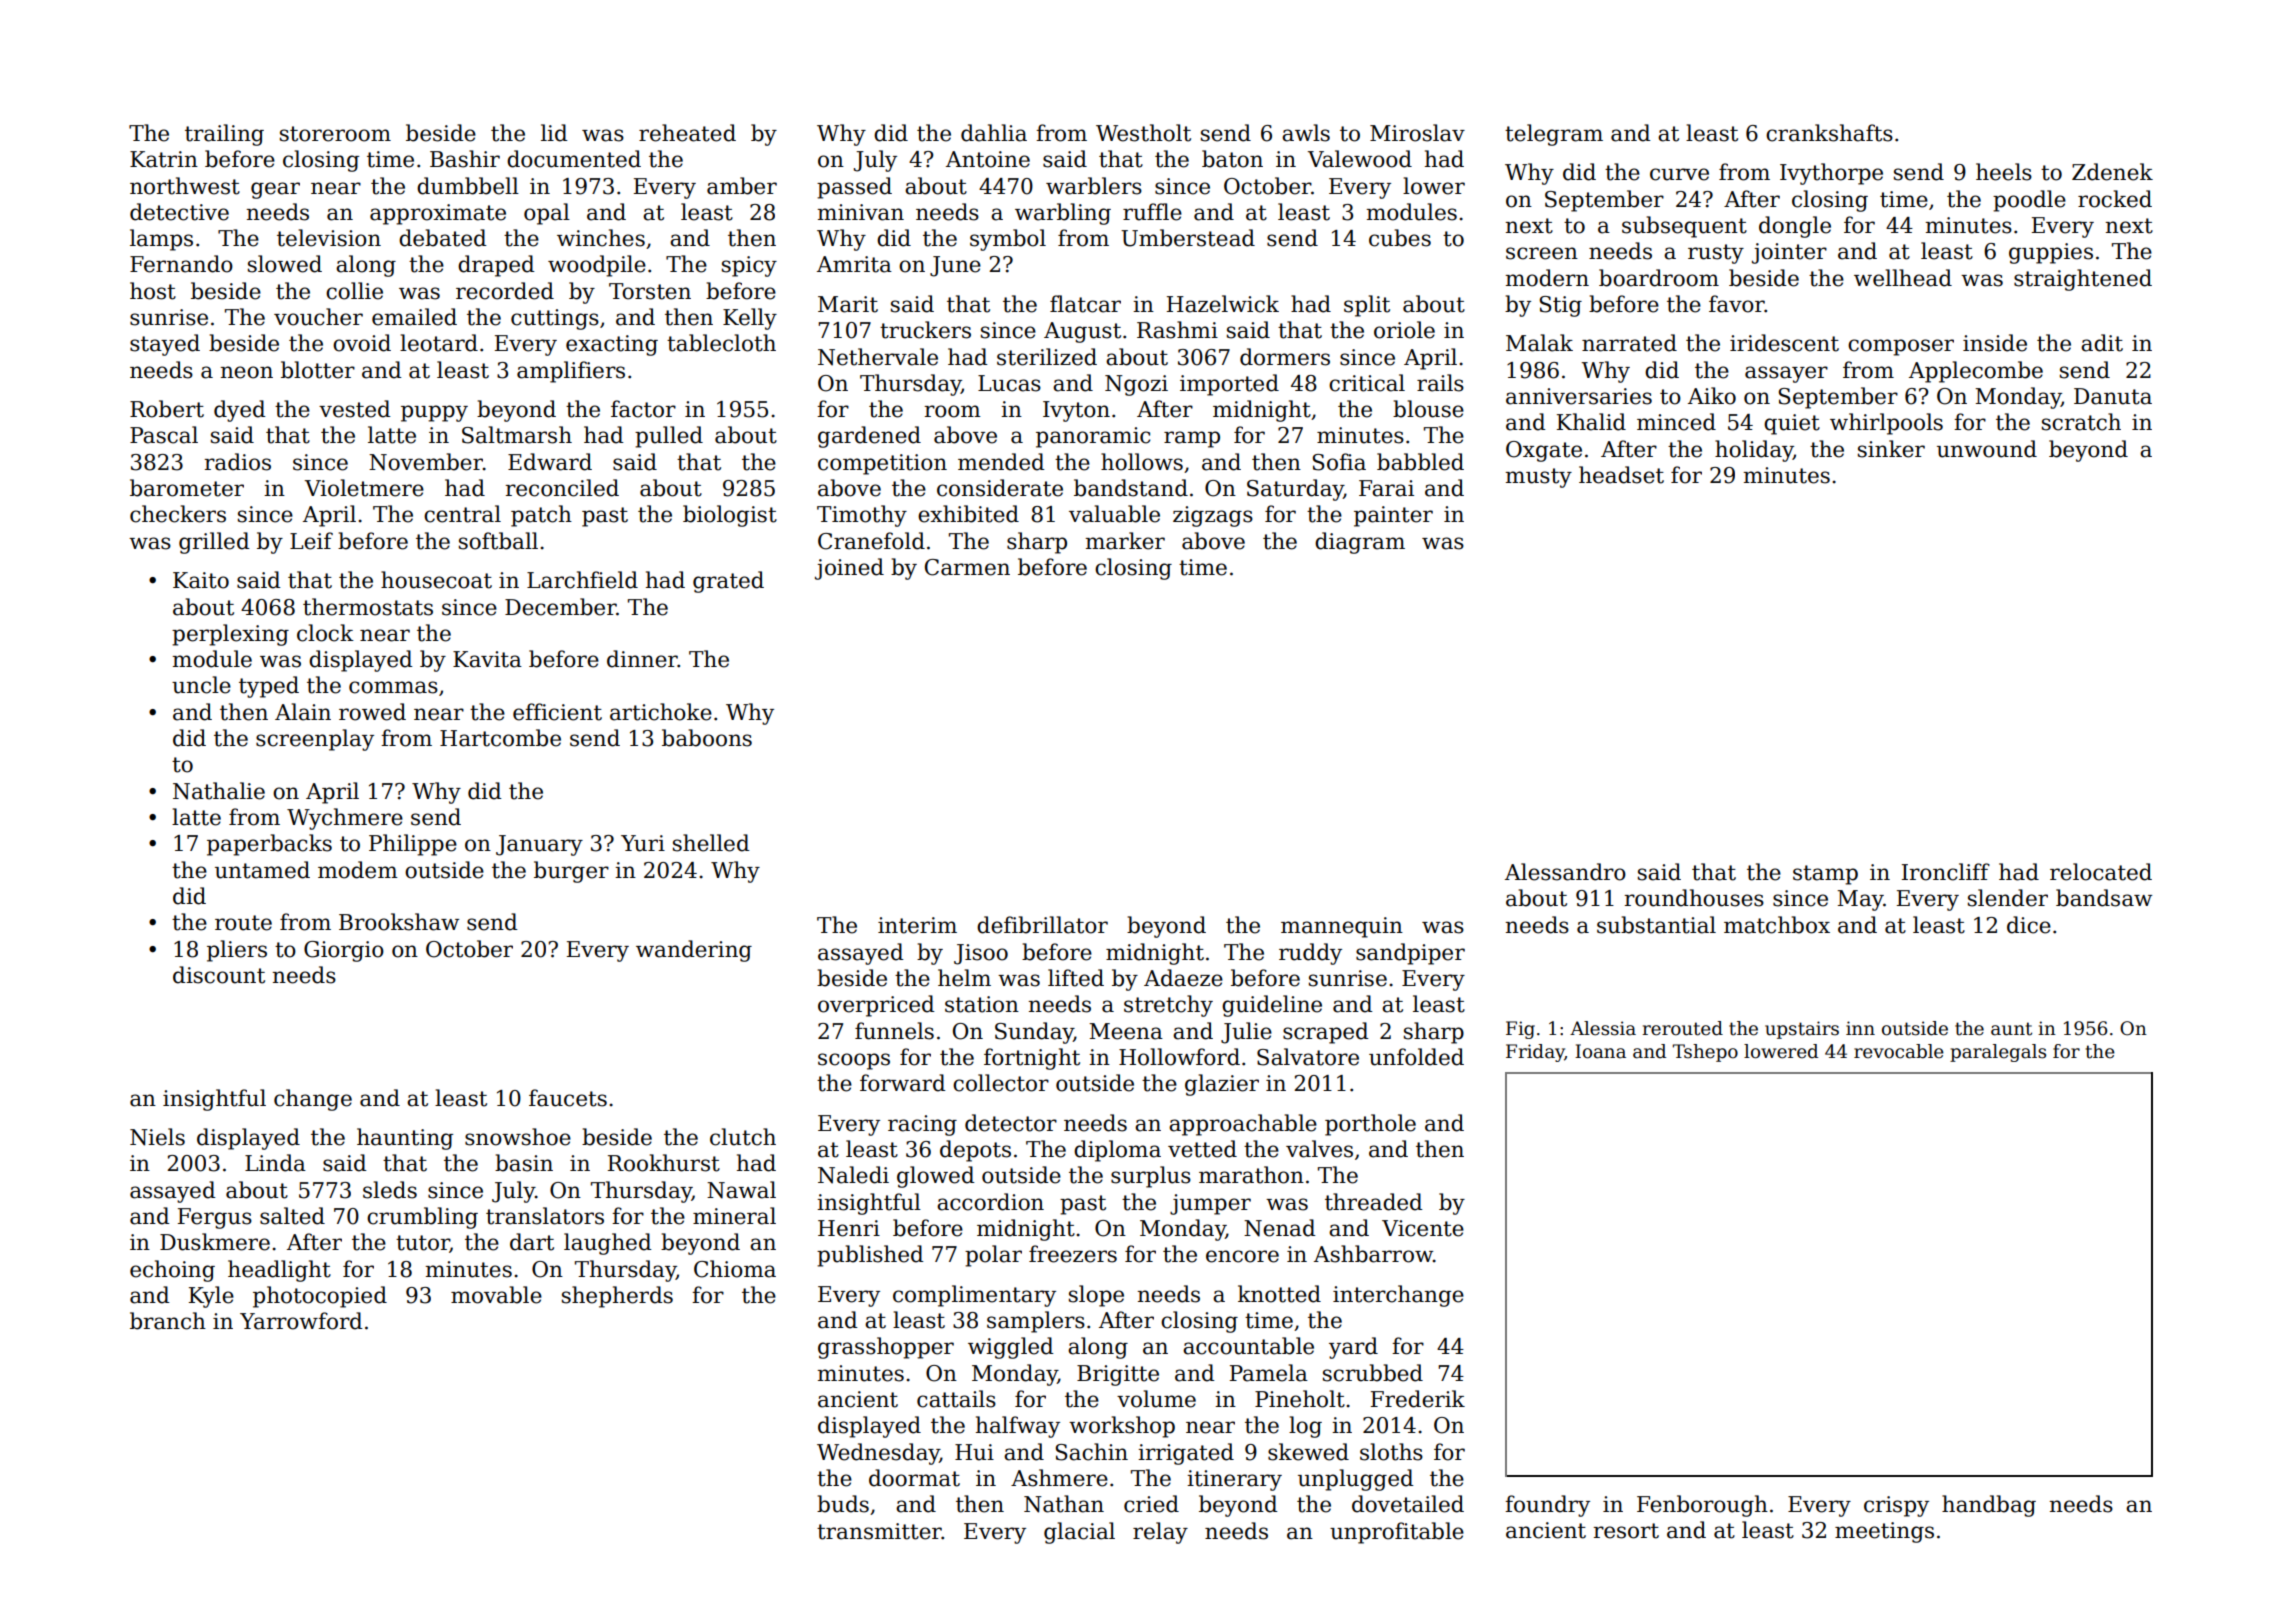  I want to click on Antoine, so click(988, 159).
